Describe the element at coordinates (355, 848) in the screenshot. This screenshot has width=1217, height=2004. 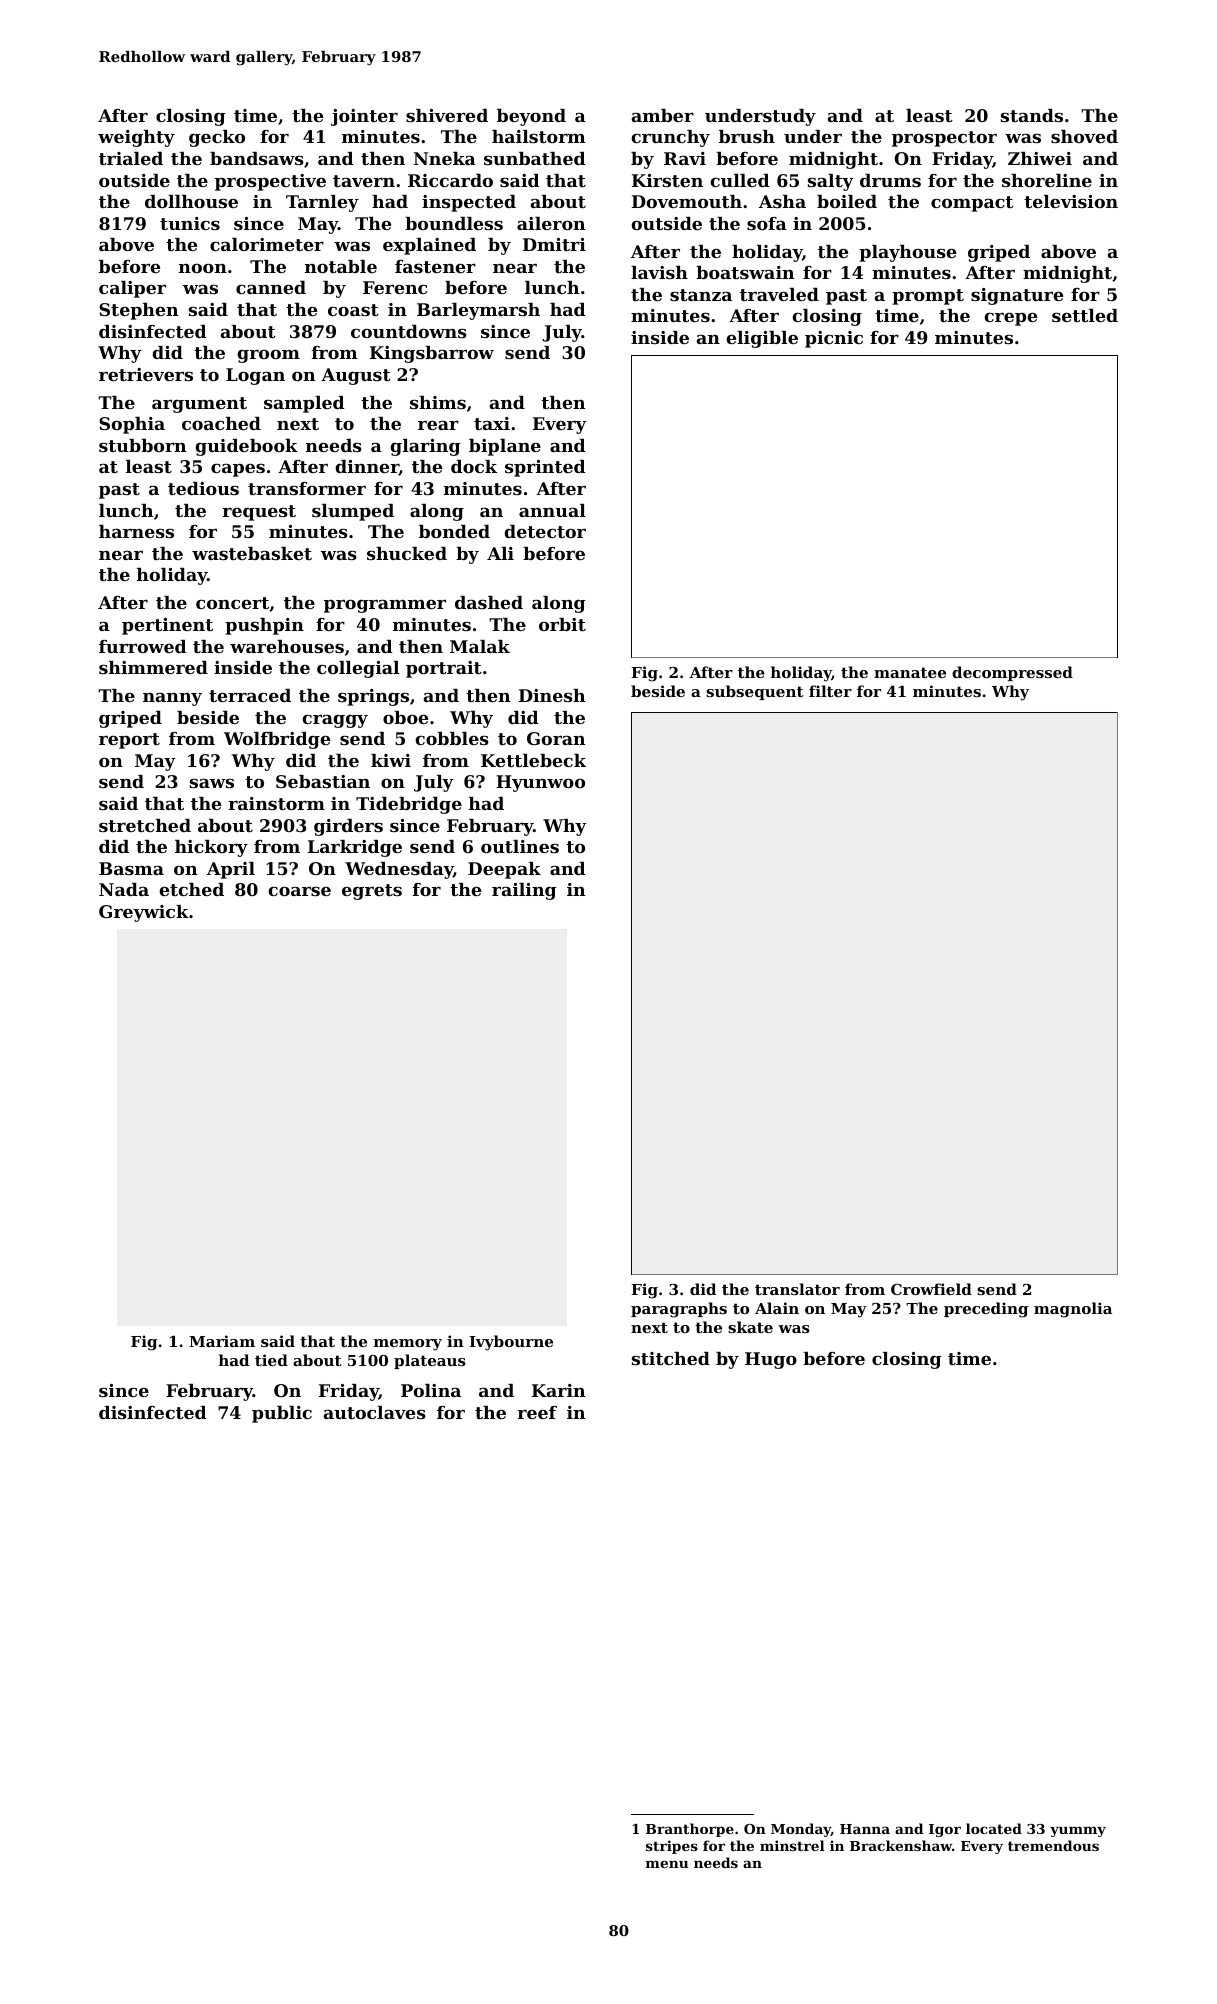
I see `Larkridge` at that location.
